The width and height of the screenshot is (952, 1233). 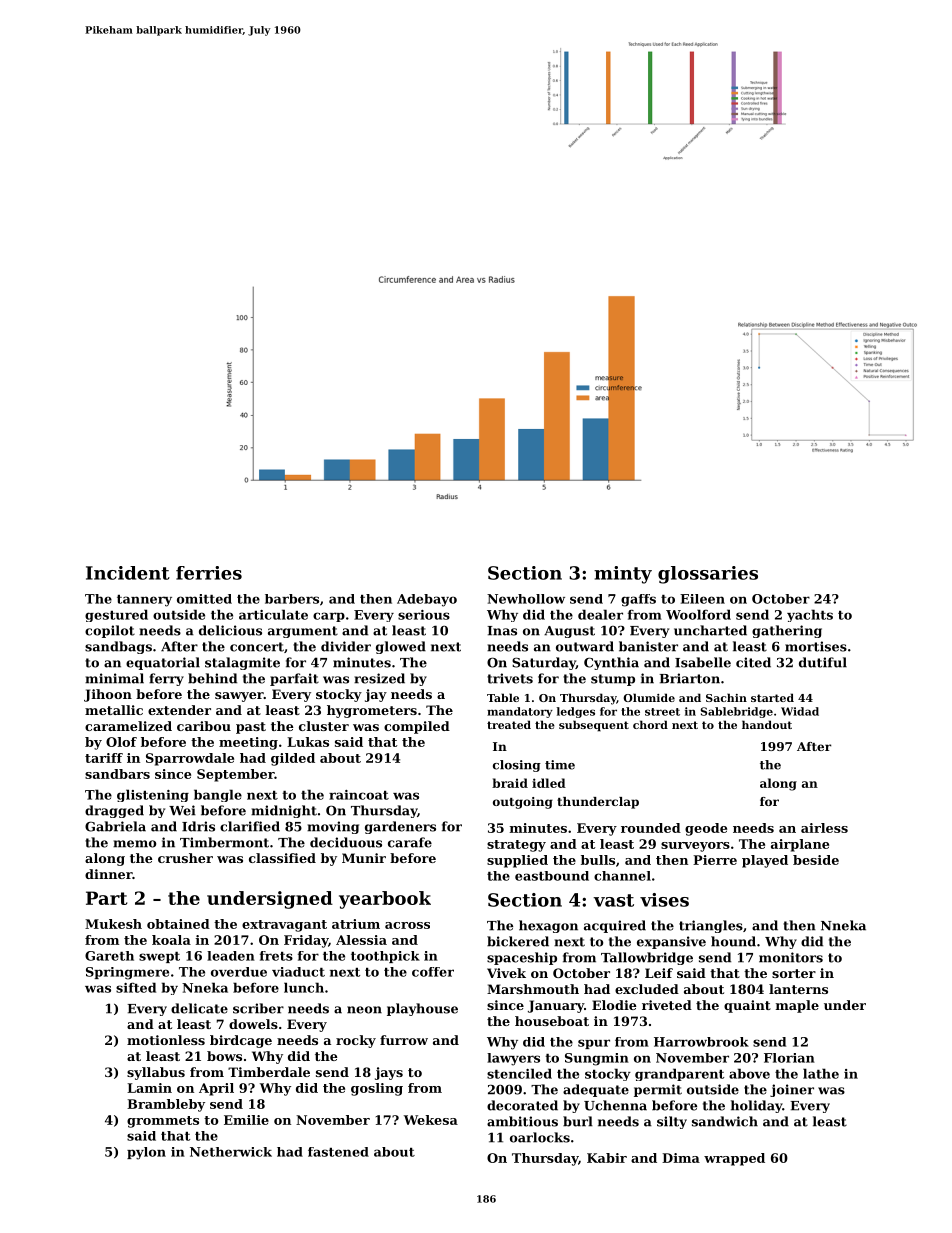 I want to click on bangle, so click(x=218, y=795).
